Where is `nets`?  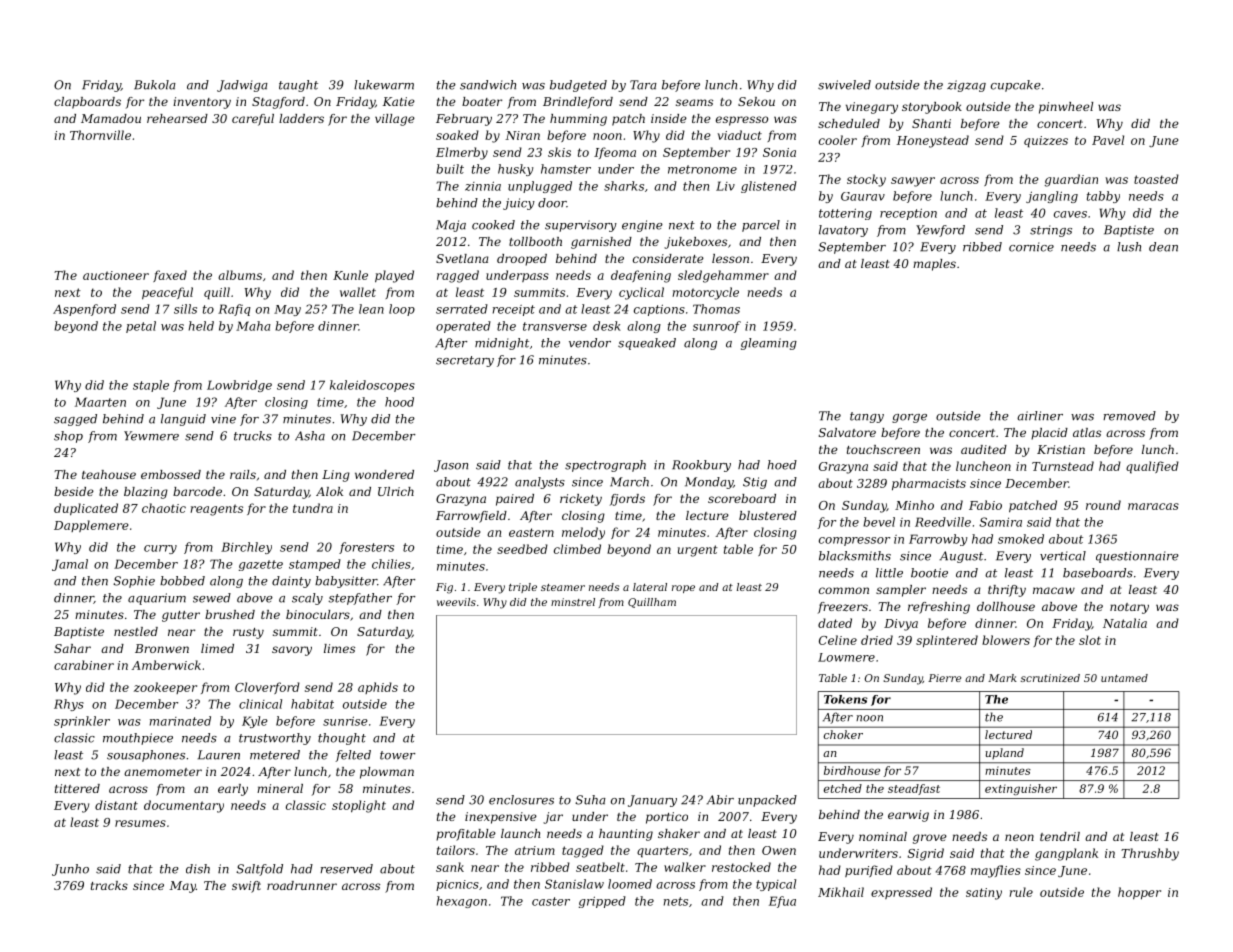
nets is located at coordinates (676, 901).
